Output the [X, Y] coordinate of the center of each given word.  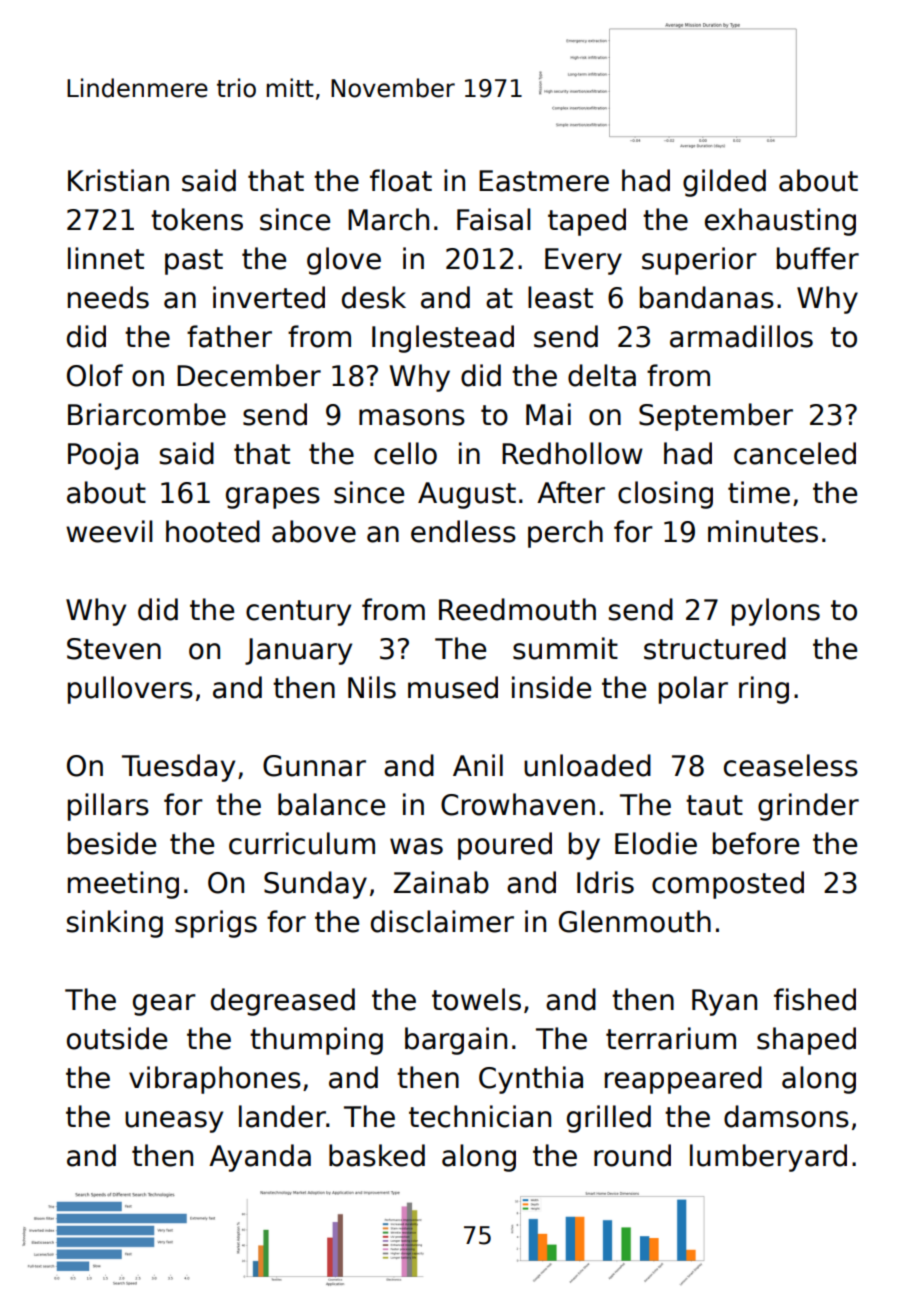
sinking [115, 924]
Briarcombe [147, 414]
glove [344, 261]
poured [505, 846]
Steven [114, 649]
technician [480, 1116]
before [756, 843]
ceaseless [791, 765]
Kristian [118, 180]
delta [602, 375]
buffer [818, 258]
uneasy [174, 1122]
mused [453, 687]
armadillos [741, 336]
